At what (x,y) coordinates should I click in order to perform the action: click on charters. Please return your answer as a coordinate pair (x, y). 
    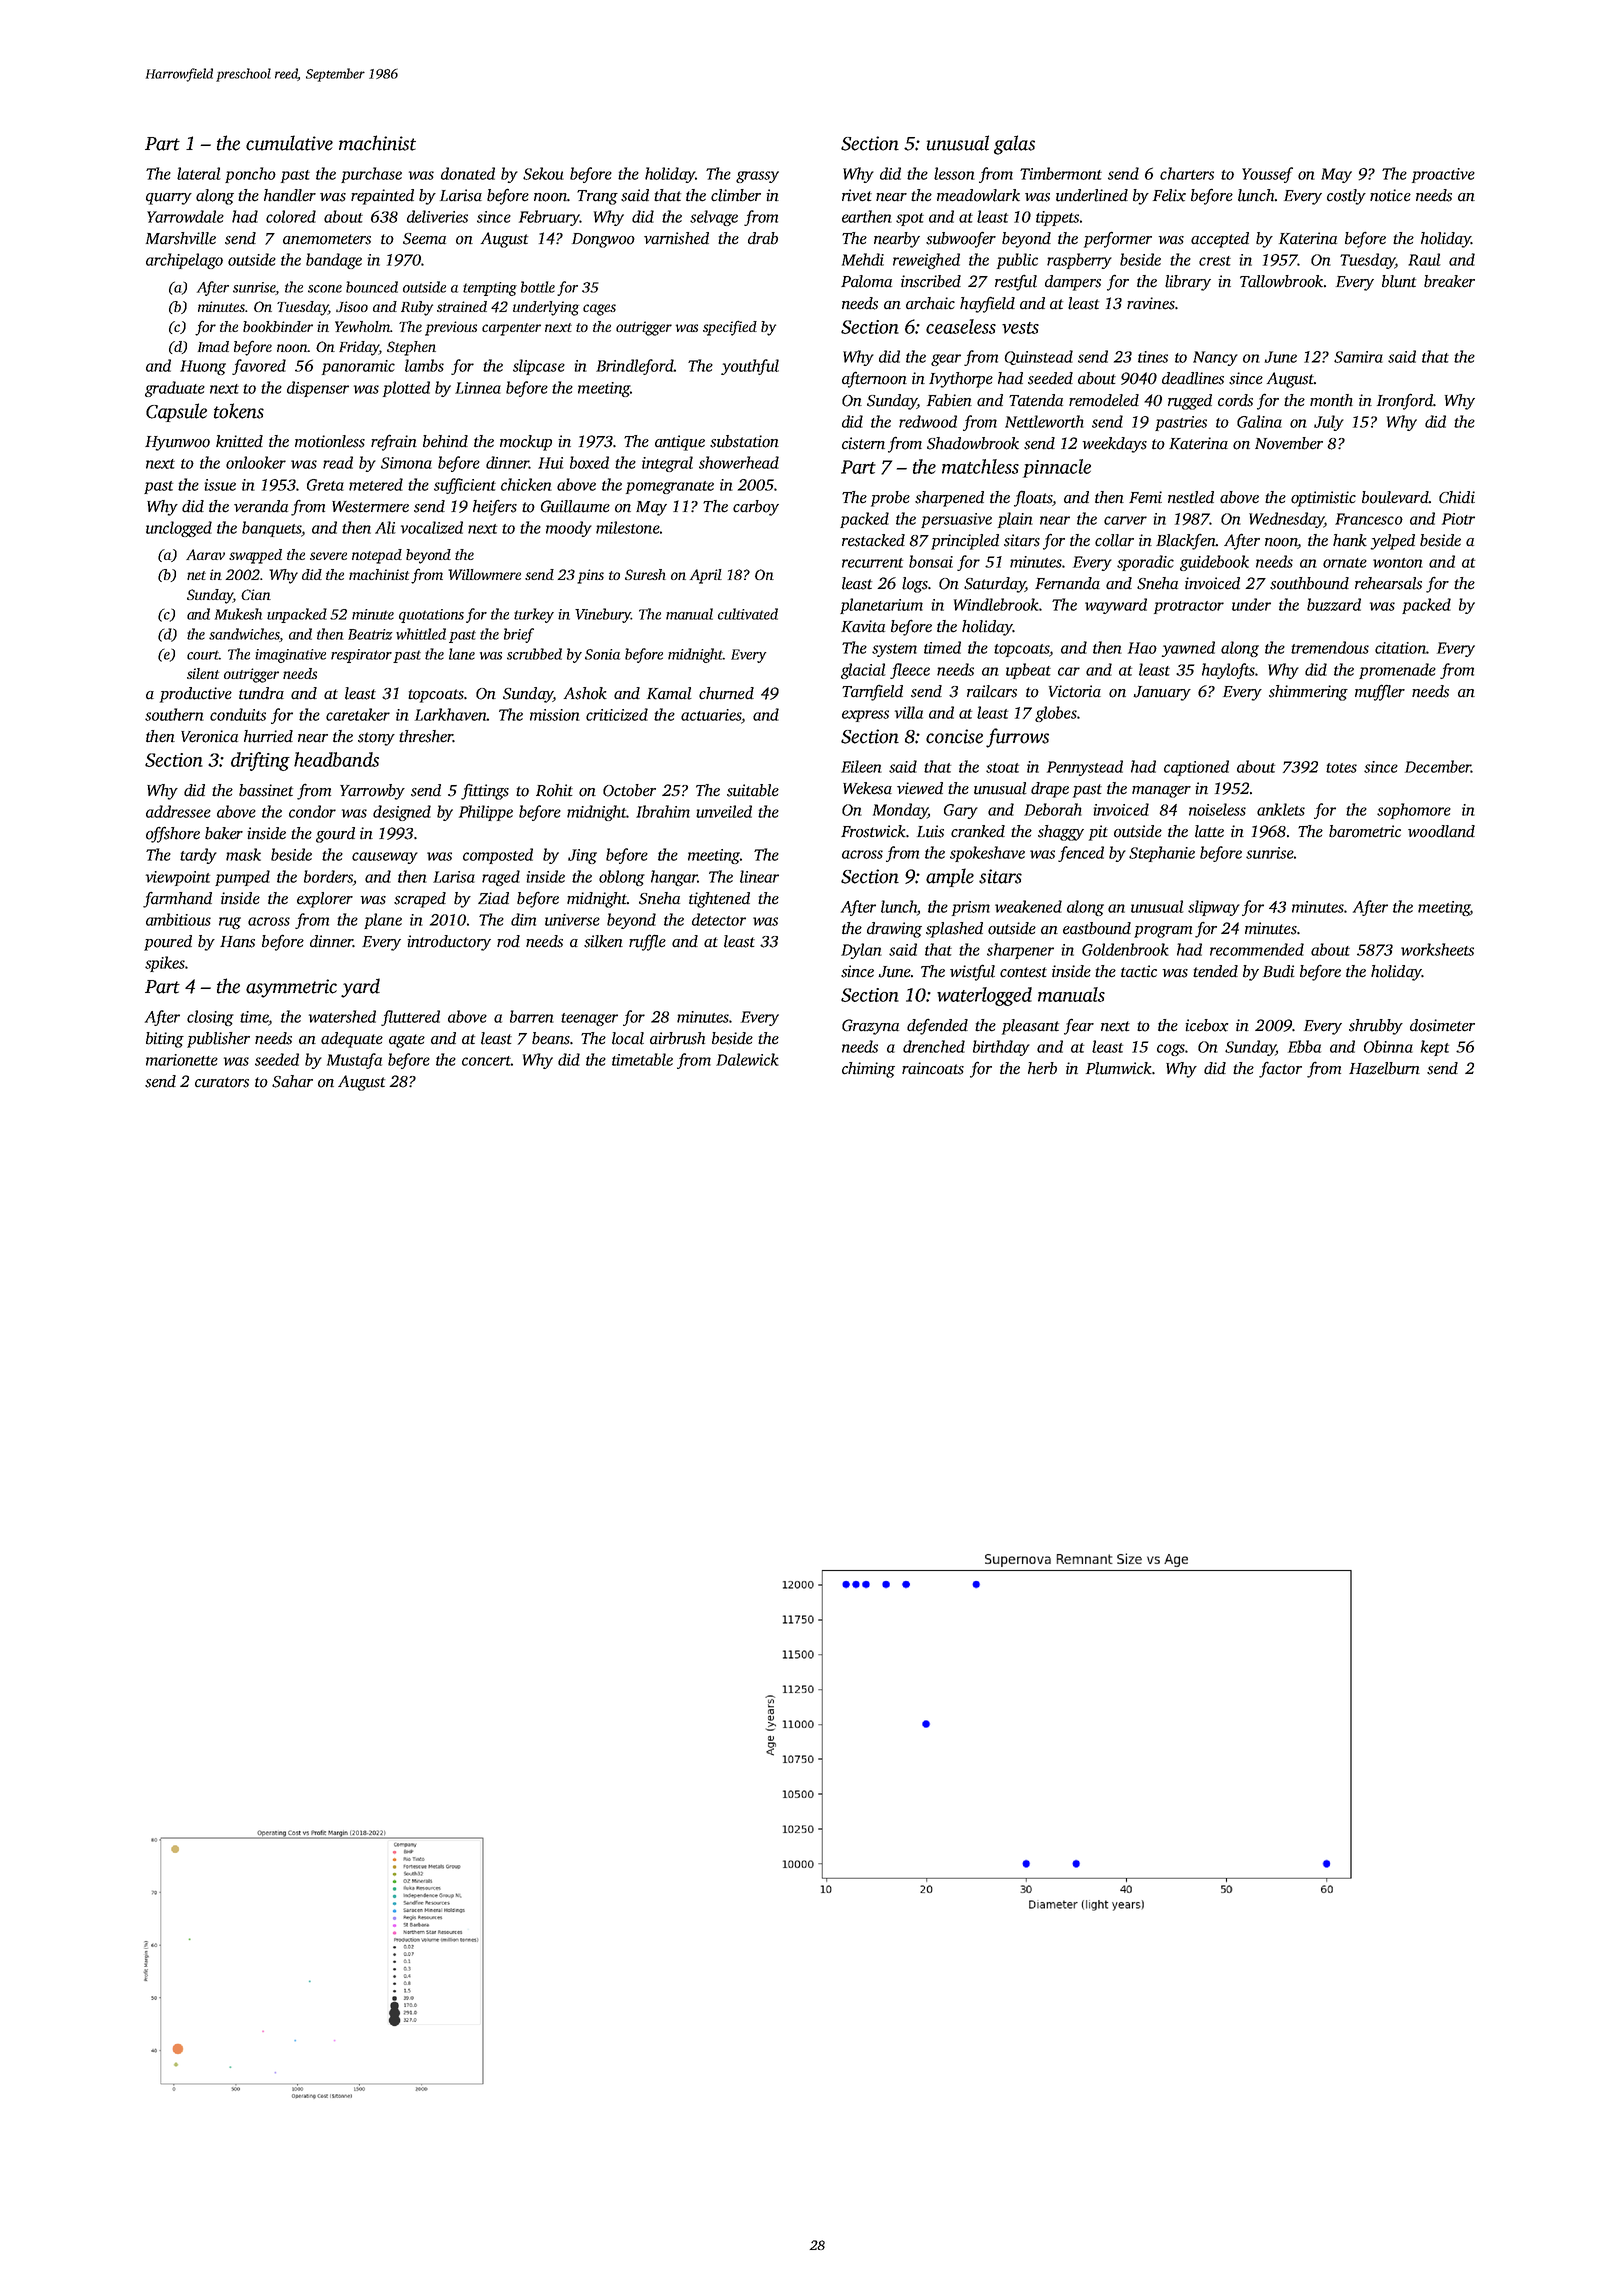
    Looking at the image, I should click on (1187, 173).
